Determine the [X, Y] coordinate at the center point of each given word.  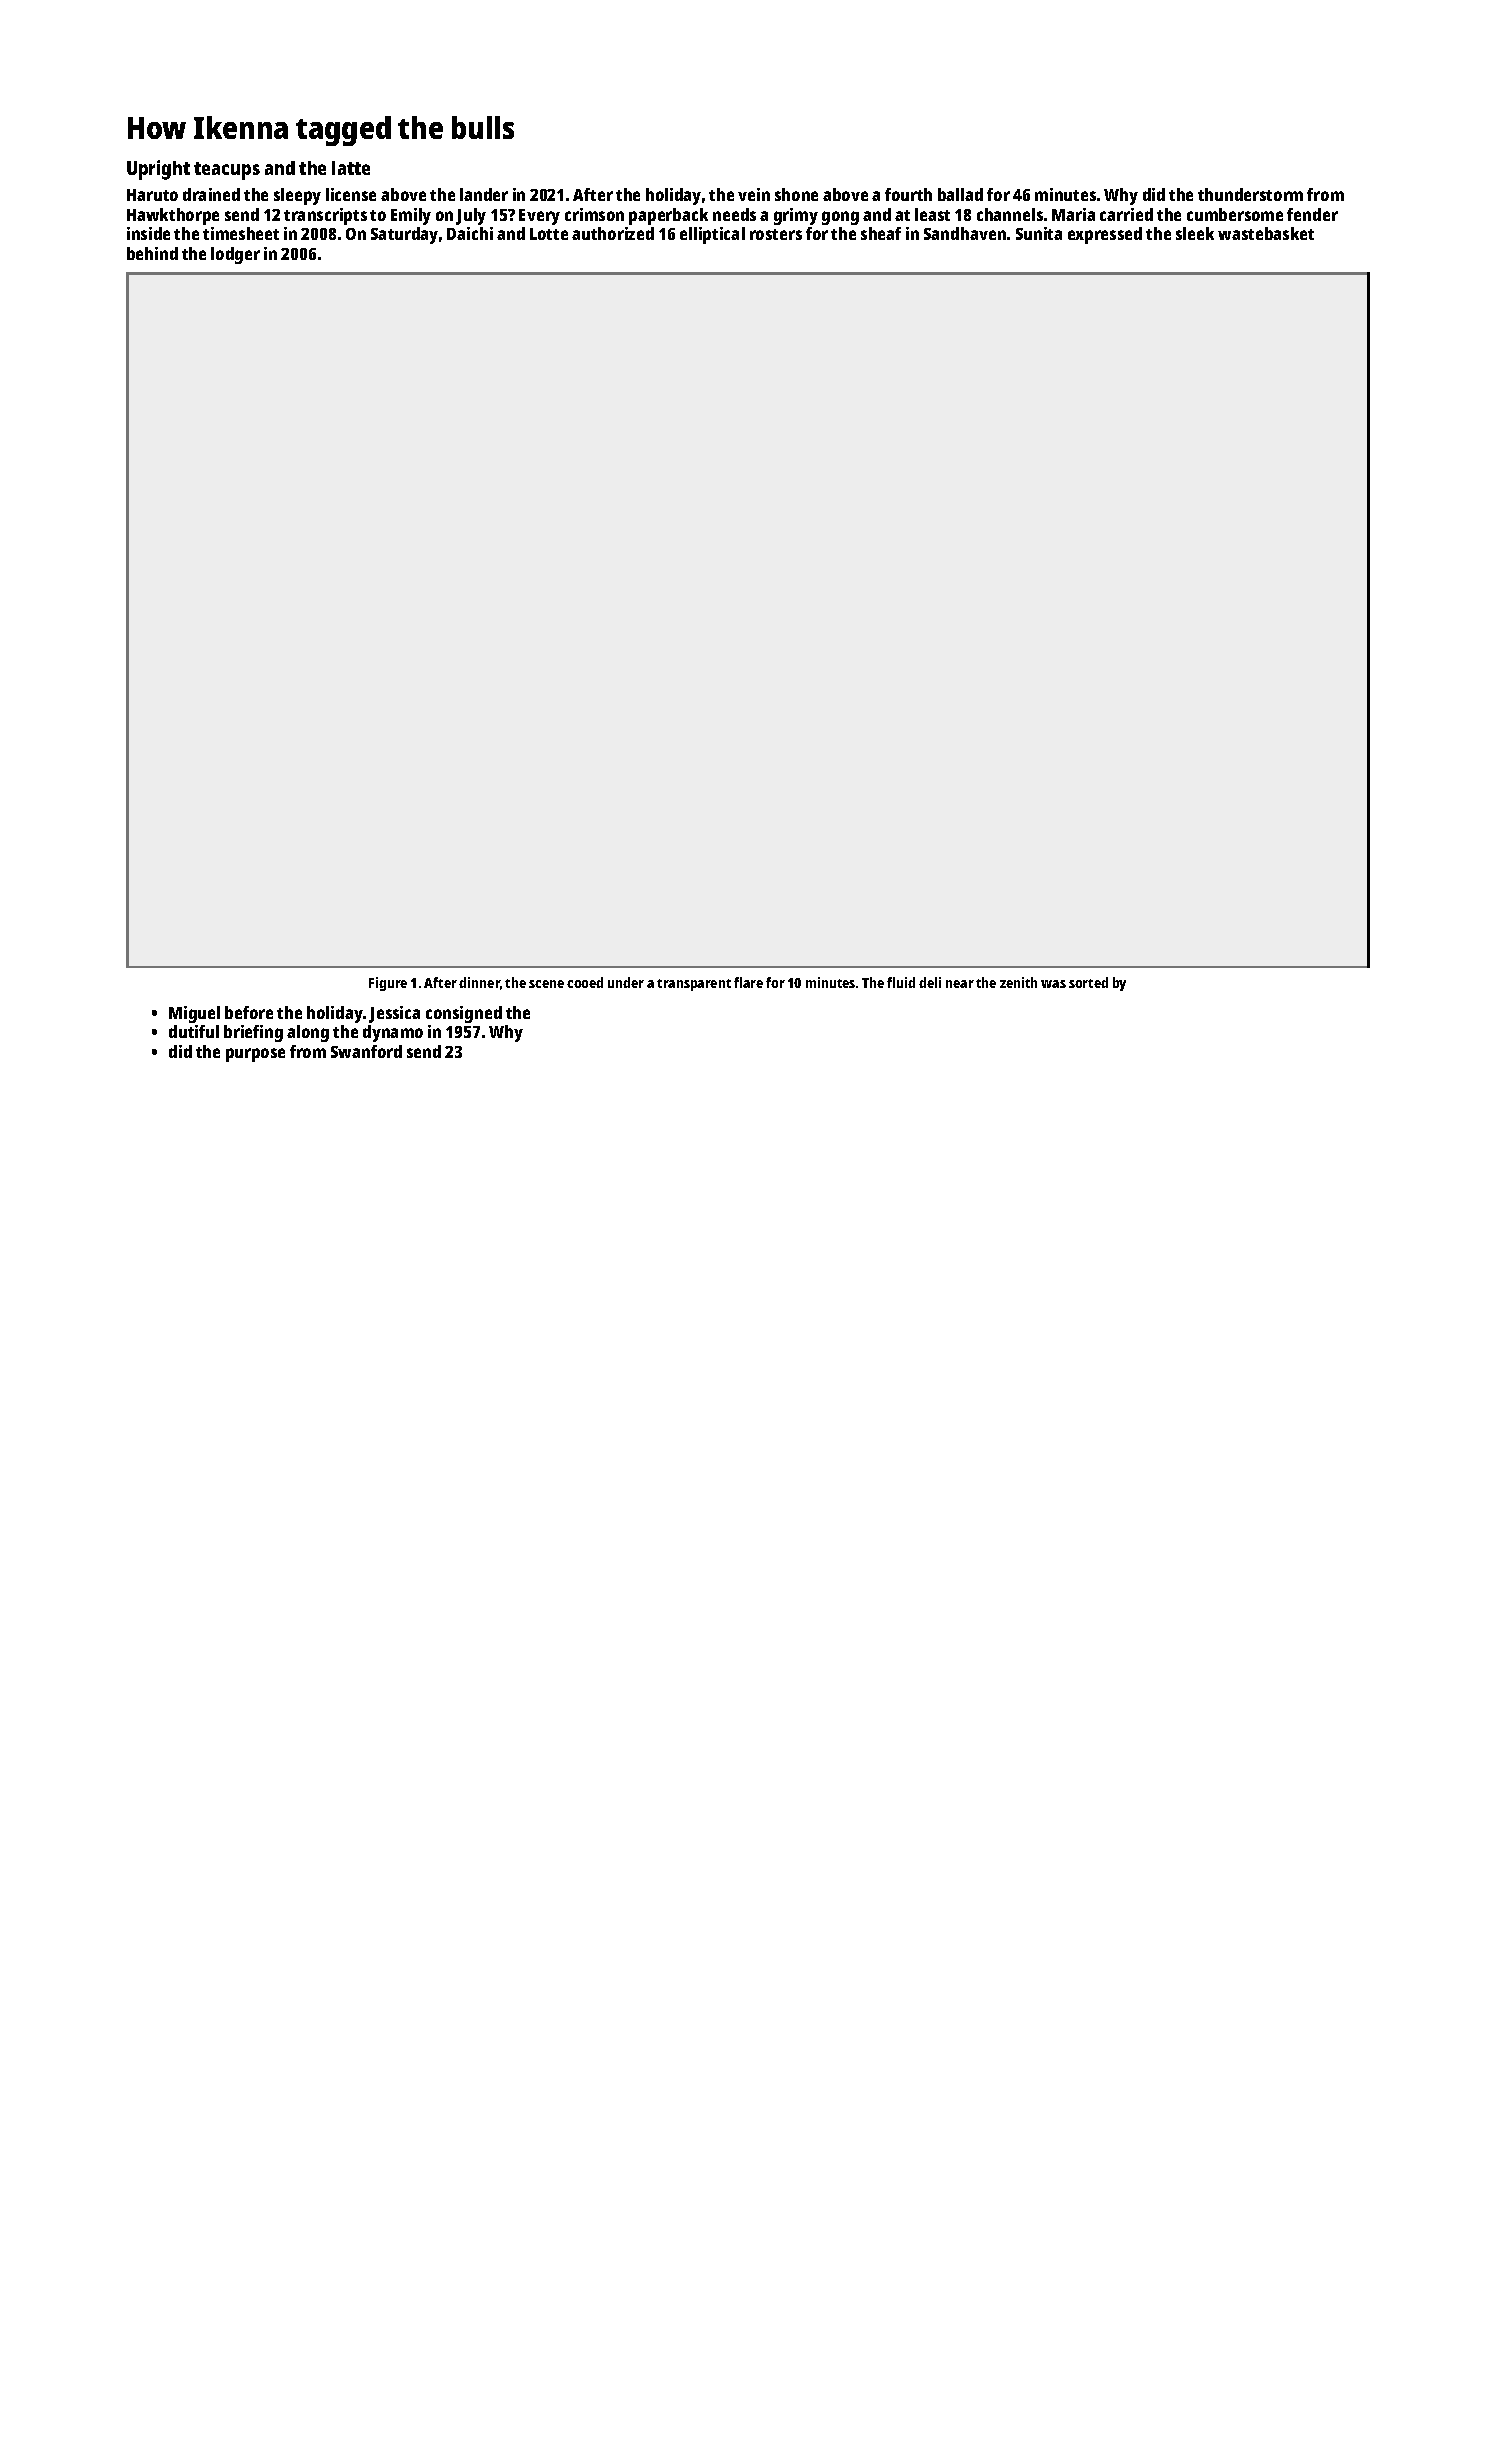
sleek [1195, 233]
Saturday [404, 235]
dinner [479, 982]
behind [152, 253]
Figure [388, 984]
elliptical [712, 235]
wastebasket [1266, 233]
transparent [694, 985]
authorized [613, 233]
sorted [1088, 982]
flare [748, 982]
